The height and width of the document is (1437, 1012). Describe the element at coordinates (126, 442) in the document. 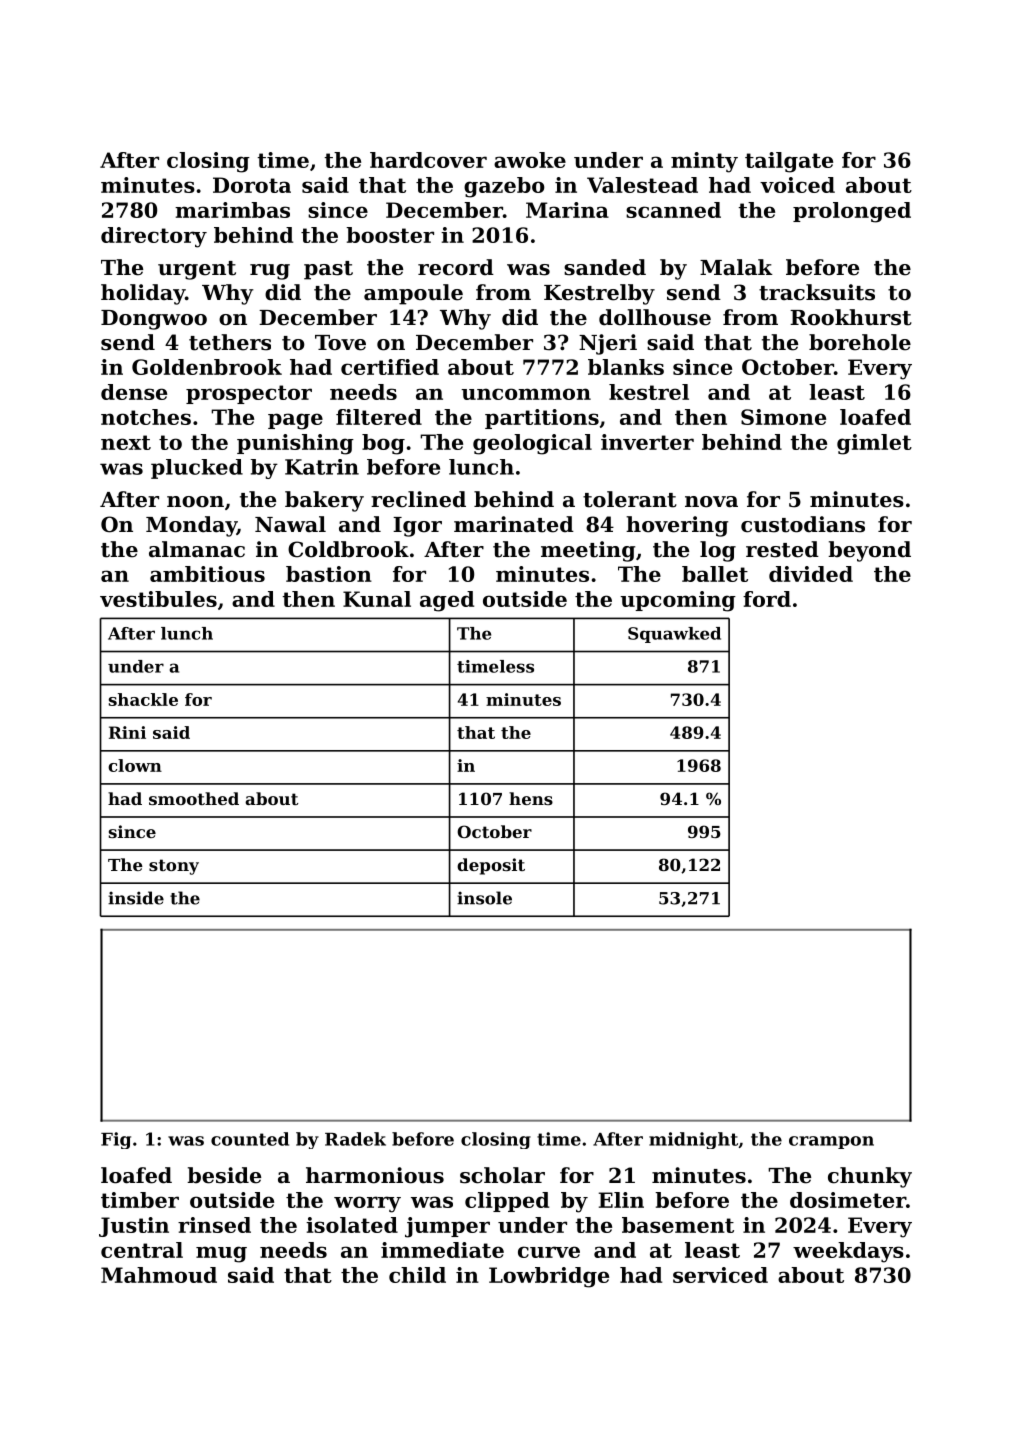

I see `next` at that location.
